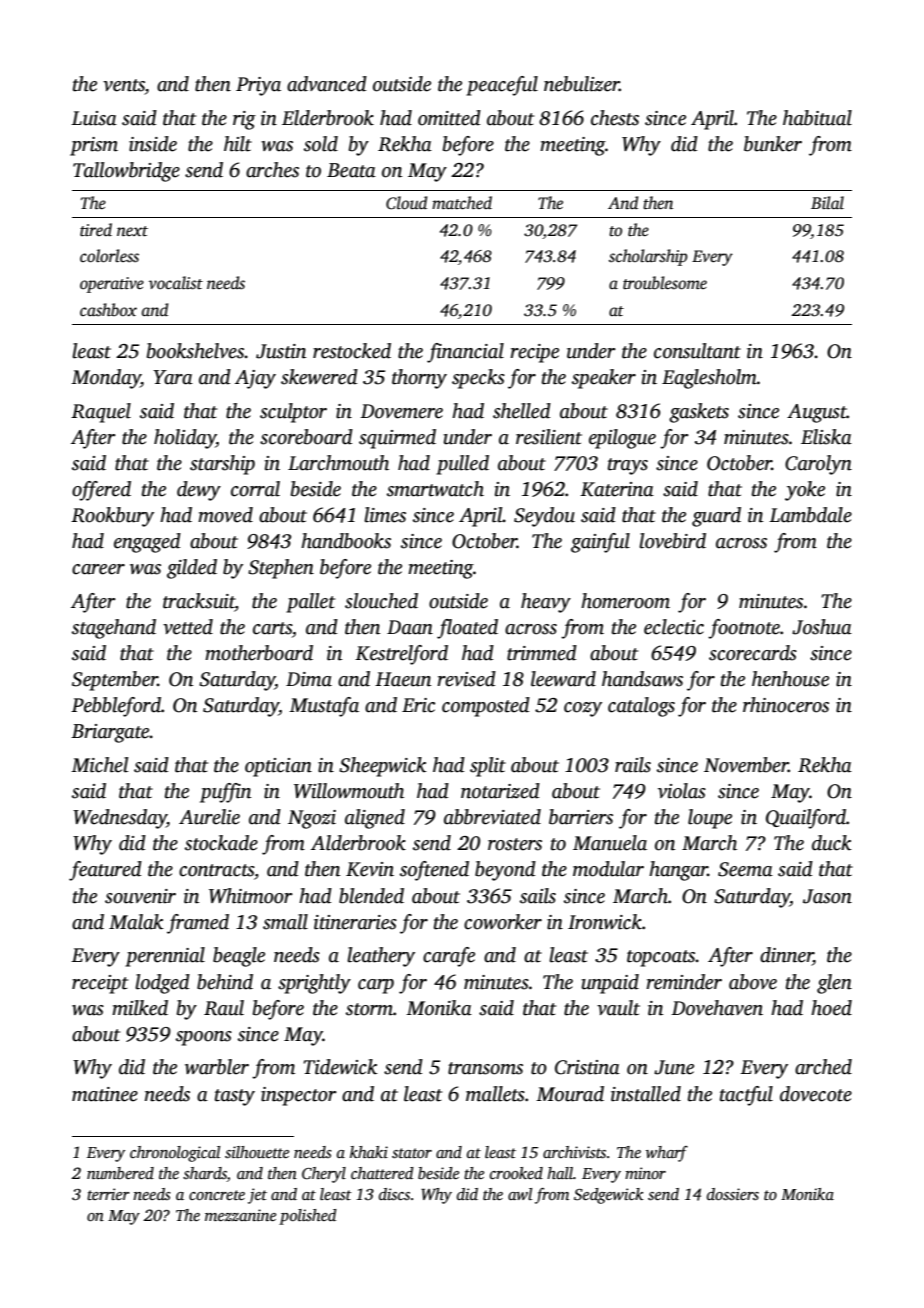 The height and width of the document is (1308, 924). I want to click on contracts, so click(216, 870).
